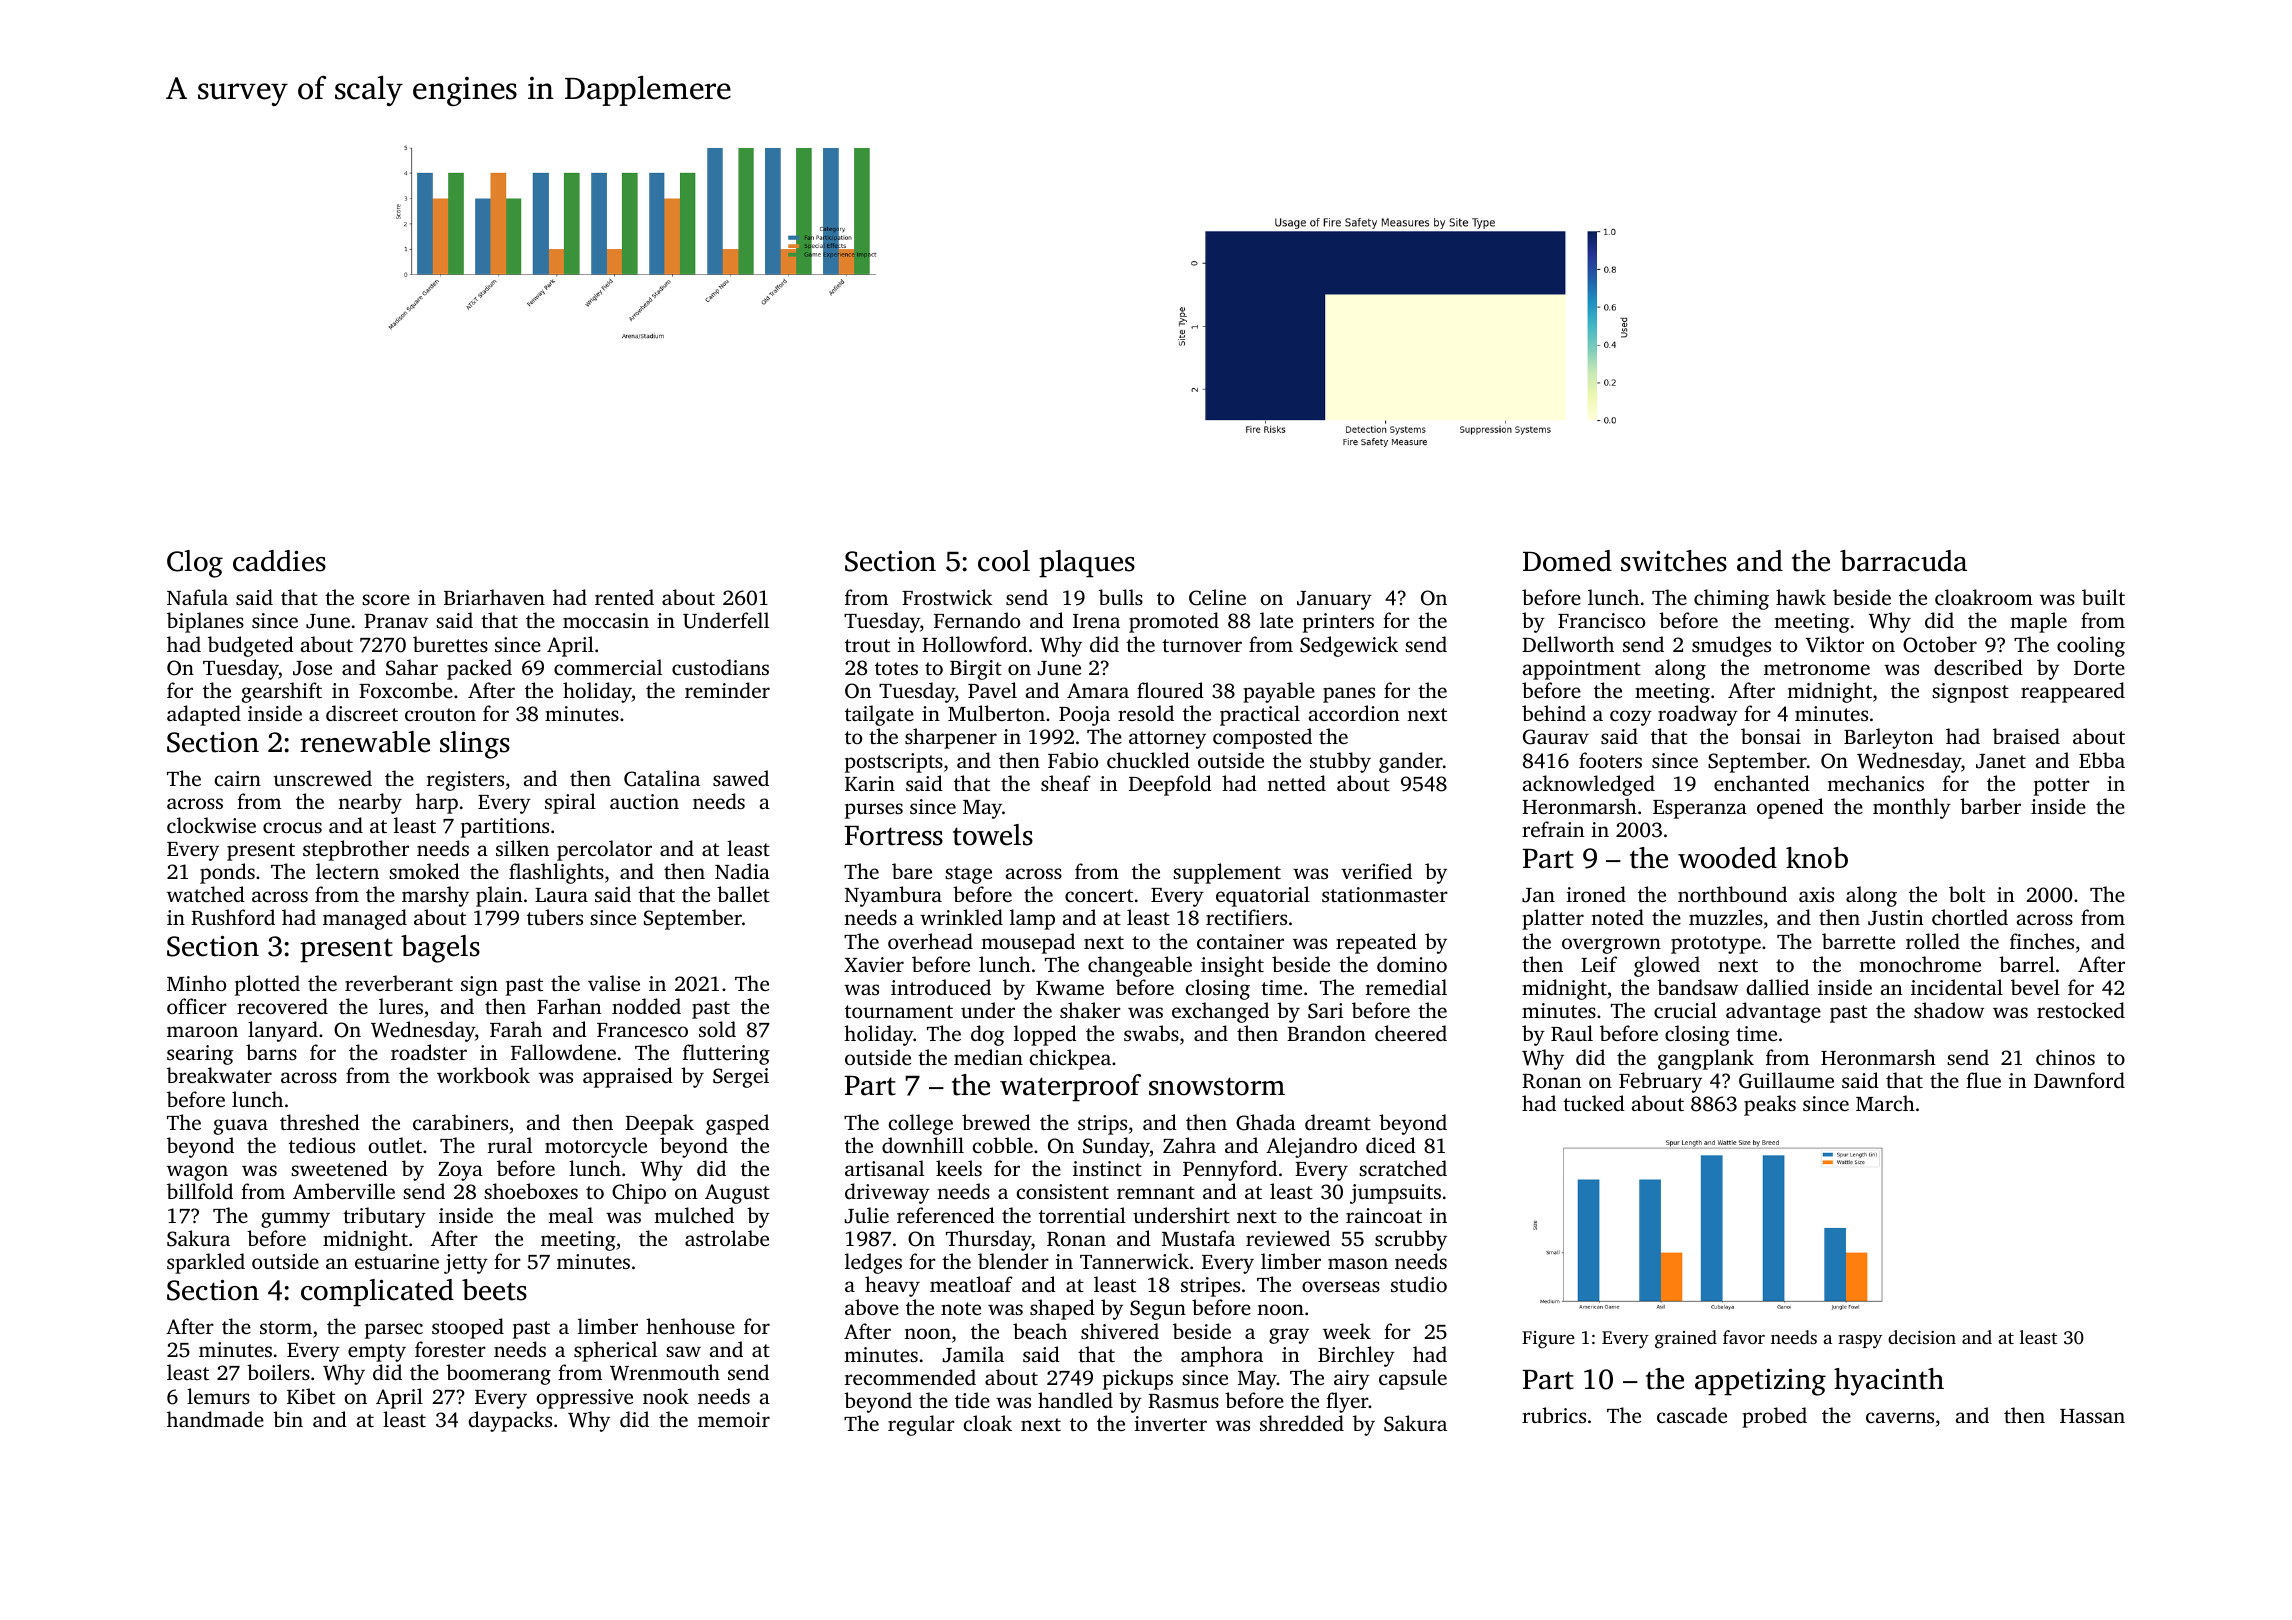 Image resolution: width=2292 pixels, height=1620 pixels. I want to click on daypacks, so click(510, 1421).
